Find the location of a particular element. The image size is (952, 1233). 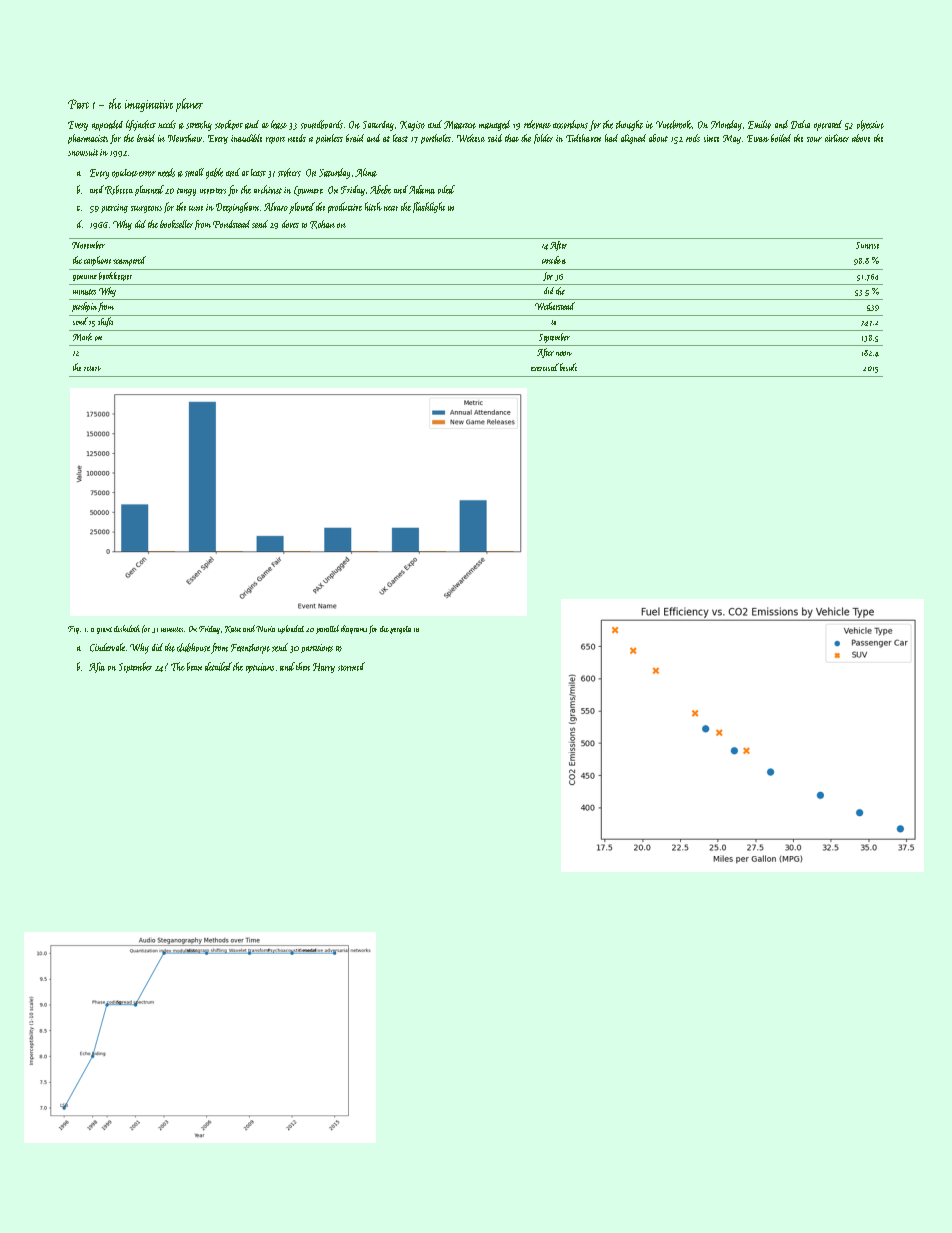

detailed is located at coordinates (218, 666).
